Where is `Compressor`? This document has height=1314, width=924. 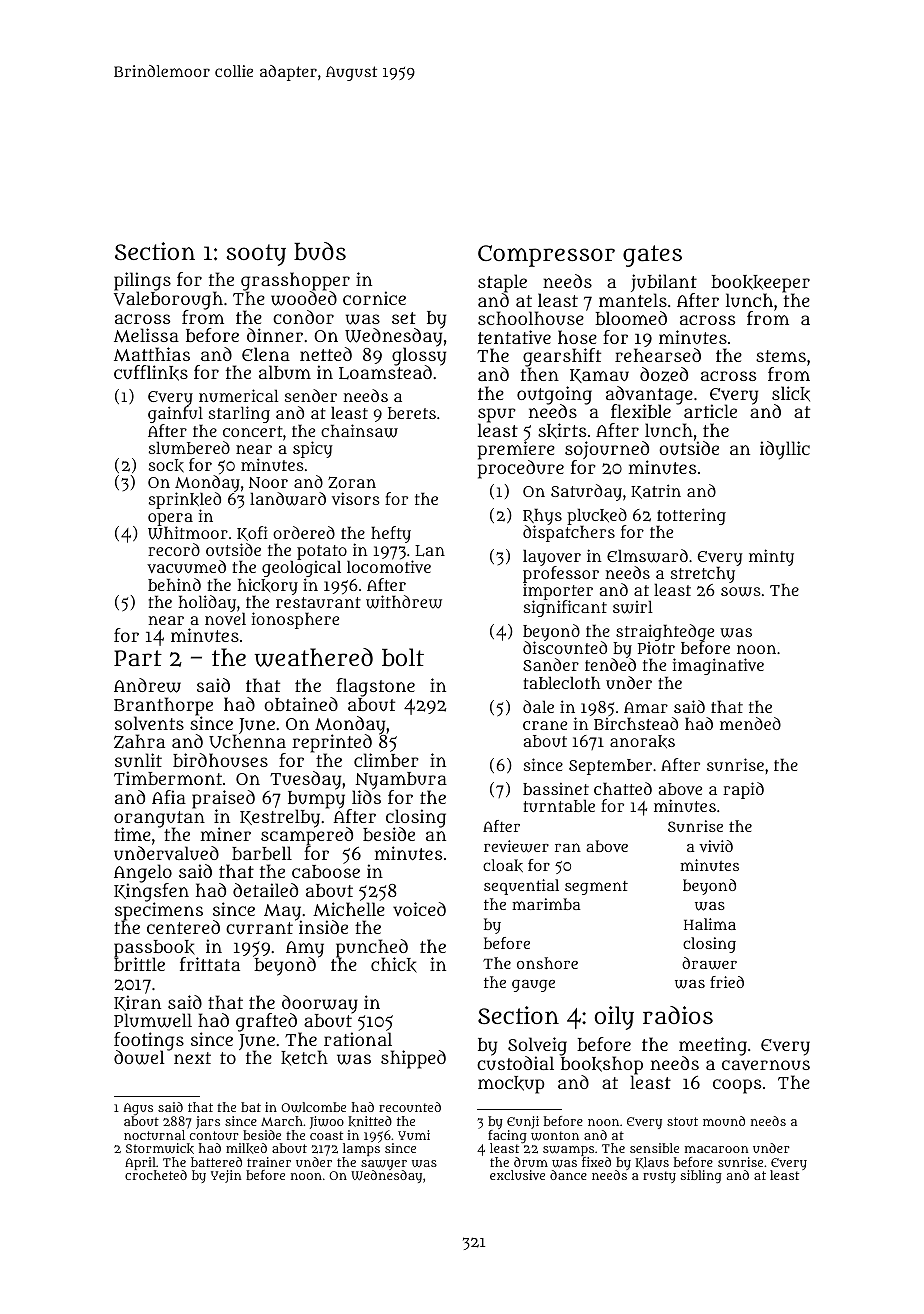 Compressor is located at coordinates (546, 256).
